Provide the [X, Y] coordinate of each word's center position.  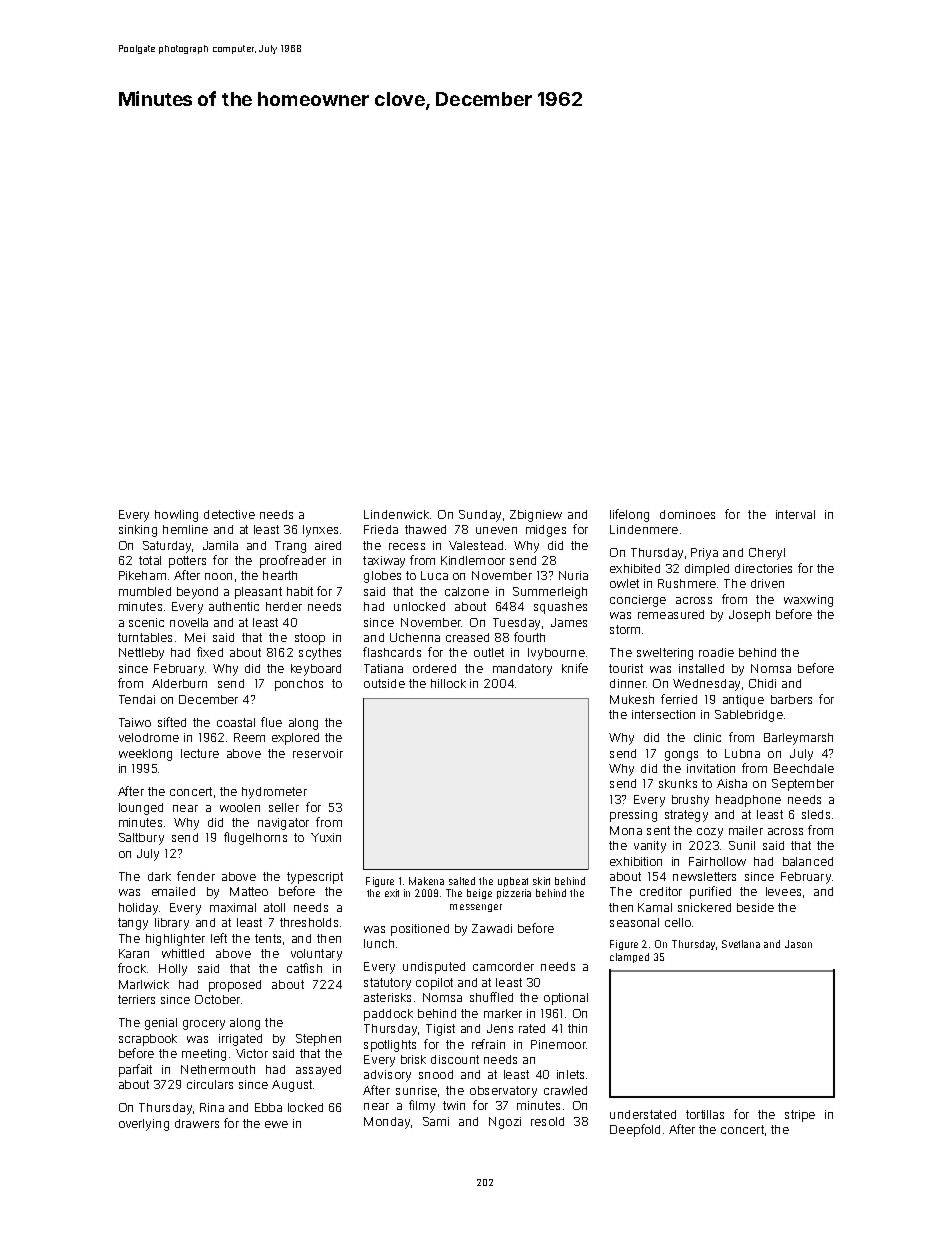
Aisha [732, 783]
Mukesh [632, 699]
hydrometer [274, 793]
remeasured [671, 614]
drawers [197, 1123]
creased [467, 637]
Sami [436, 1121]
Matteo [249, 891]
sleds [816, 814]
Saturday [167, 547]
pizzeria [514, 894]
